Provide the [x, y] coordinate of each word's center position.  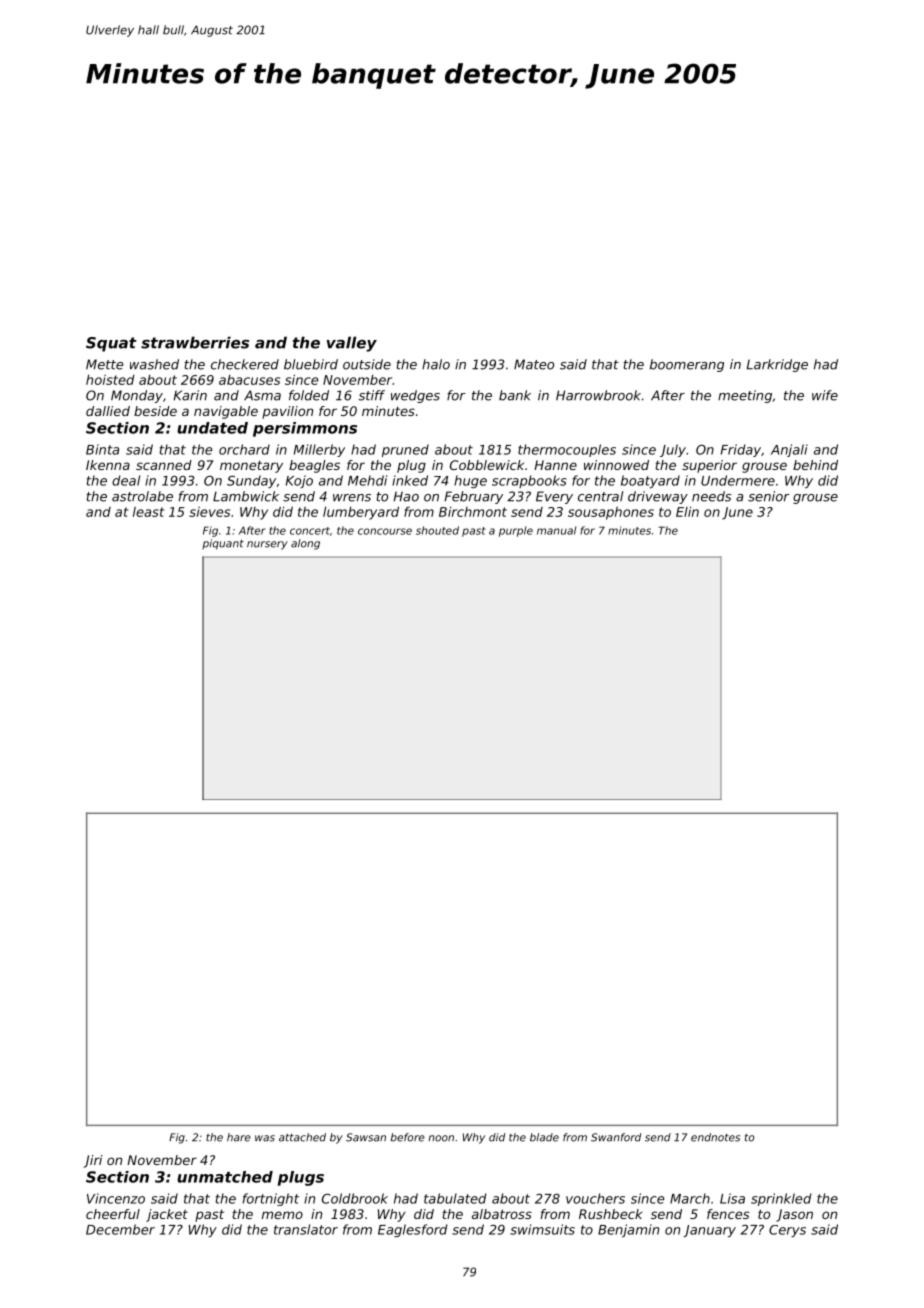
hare [239, 1137]
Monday [137, 396]
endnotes [715, 1137]
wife [825, 395]
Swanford [616, 1137]
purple [516, 531]
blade [544, 1137]
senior [768, 496]
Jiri [93, 1161]
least [148, 512]
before [408, 1137]
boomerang [687, 365]
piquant [223, 544]
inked [410, 480]
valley [352, 344]
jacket [167, 1215]
